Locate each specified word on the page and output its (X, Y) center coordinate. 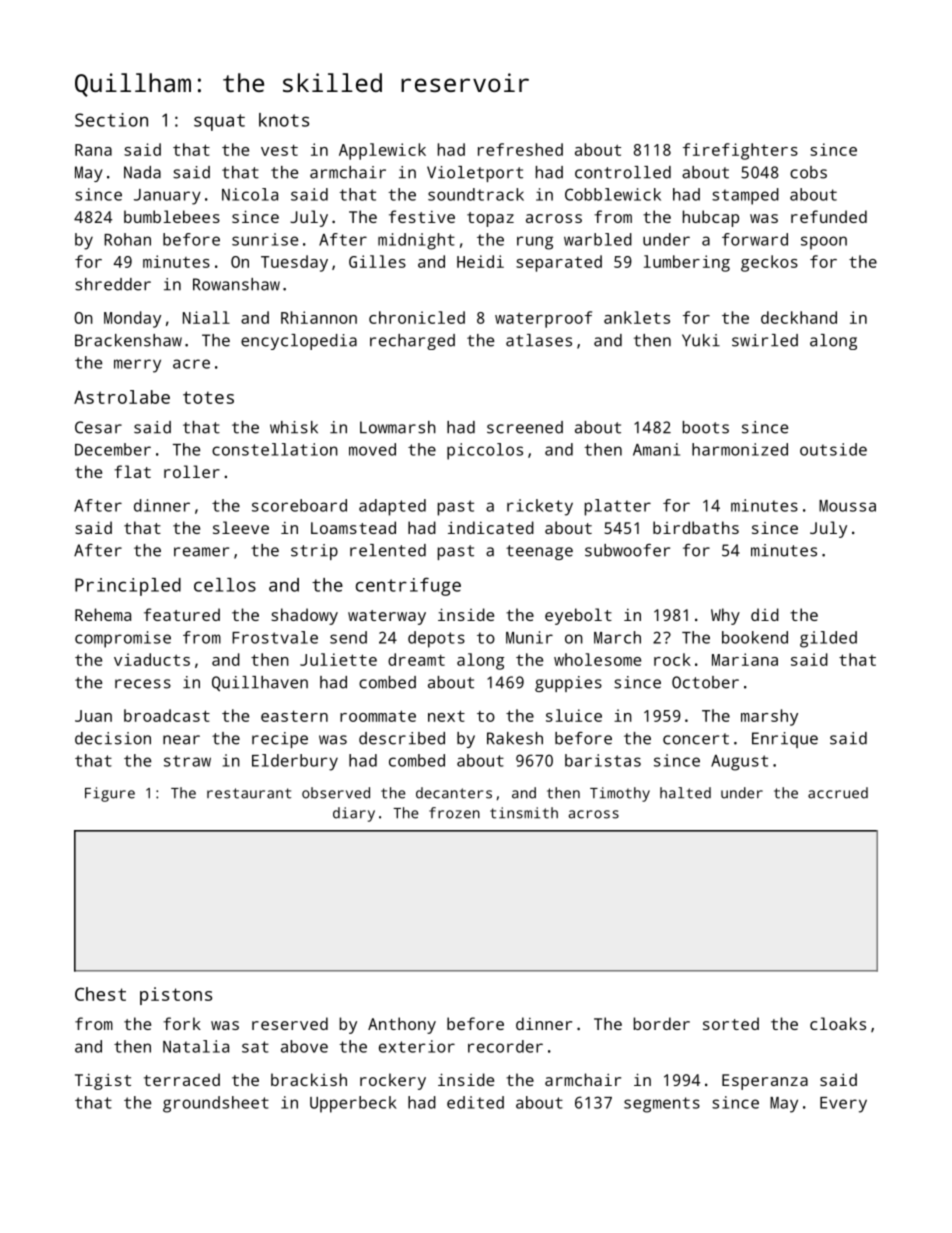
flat (132, 471)
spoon (824, 243)
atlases (539, 340)
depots (436, 639)
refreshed (520, 149)
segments (662, 1105)
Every (843, 1105)
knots (284, 120)
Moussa (847, 506)
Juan (93, 716)
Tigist (103, 1081)
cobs (808, 172)
